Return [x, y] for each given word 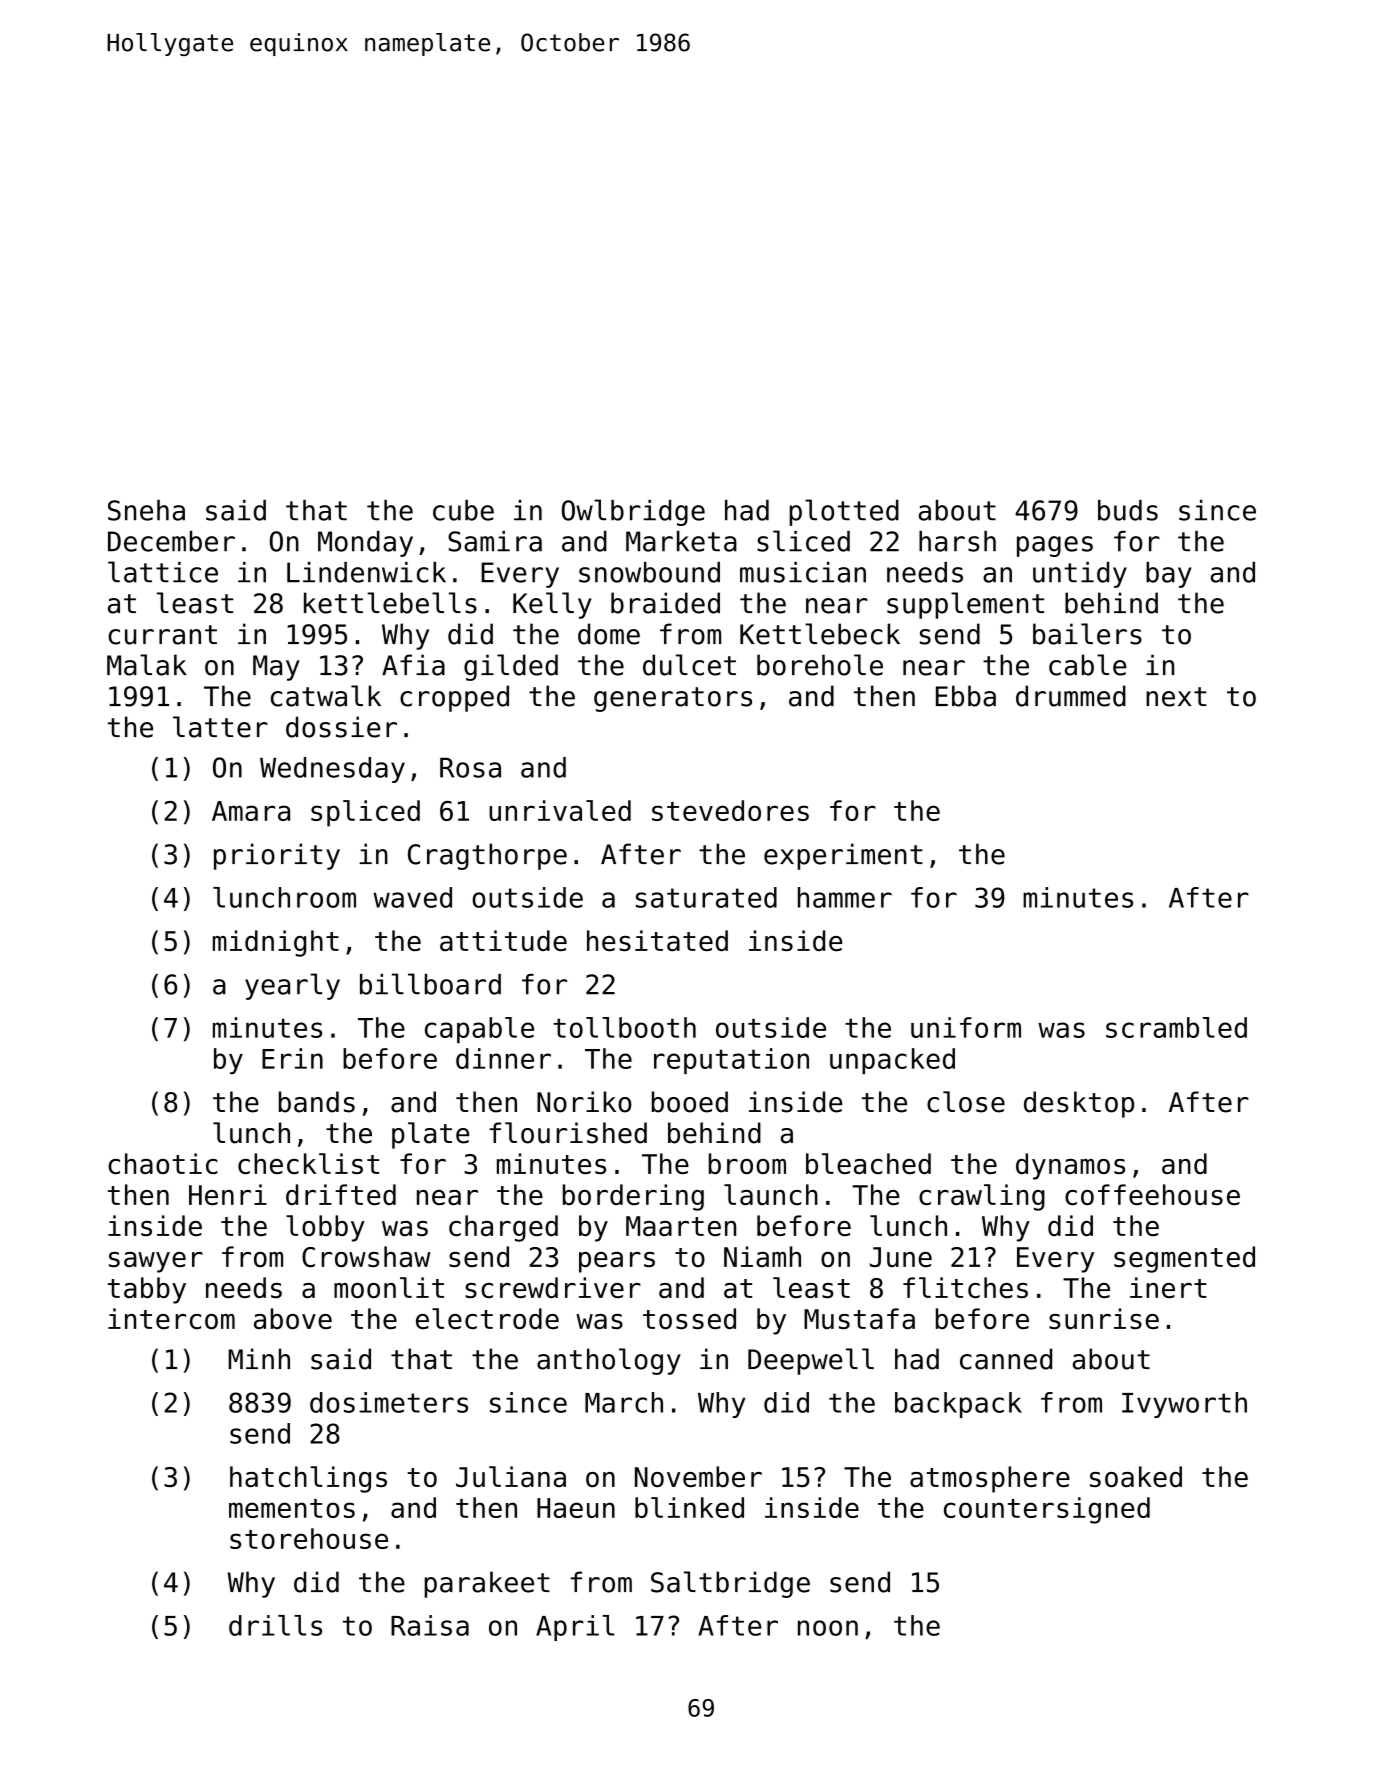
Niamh [762, 1256]
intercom [171, 1318]
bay [1169, 575]
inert [1168, 1287]
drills [275, 1625]
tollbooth [624, 1027]
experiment [843, 856]
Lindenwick [366, 572]
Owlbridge [633, 512]
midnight [276, 943]
